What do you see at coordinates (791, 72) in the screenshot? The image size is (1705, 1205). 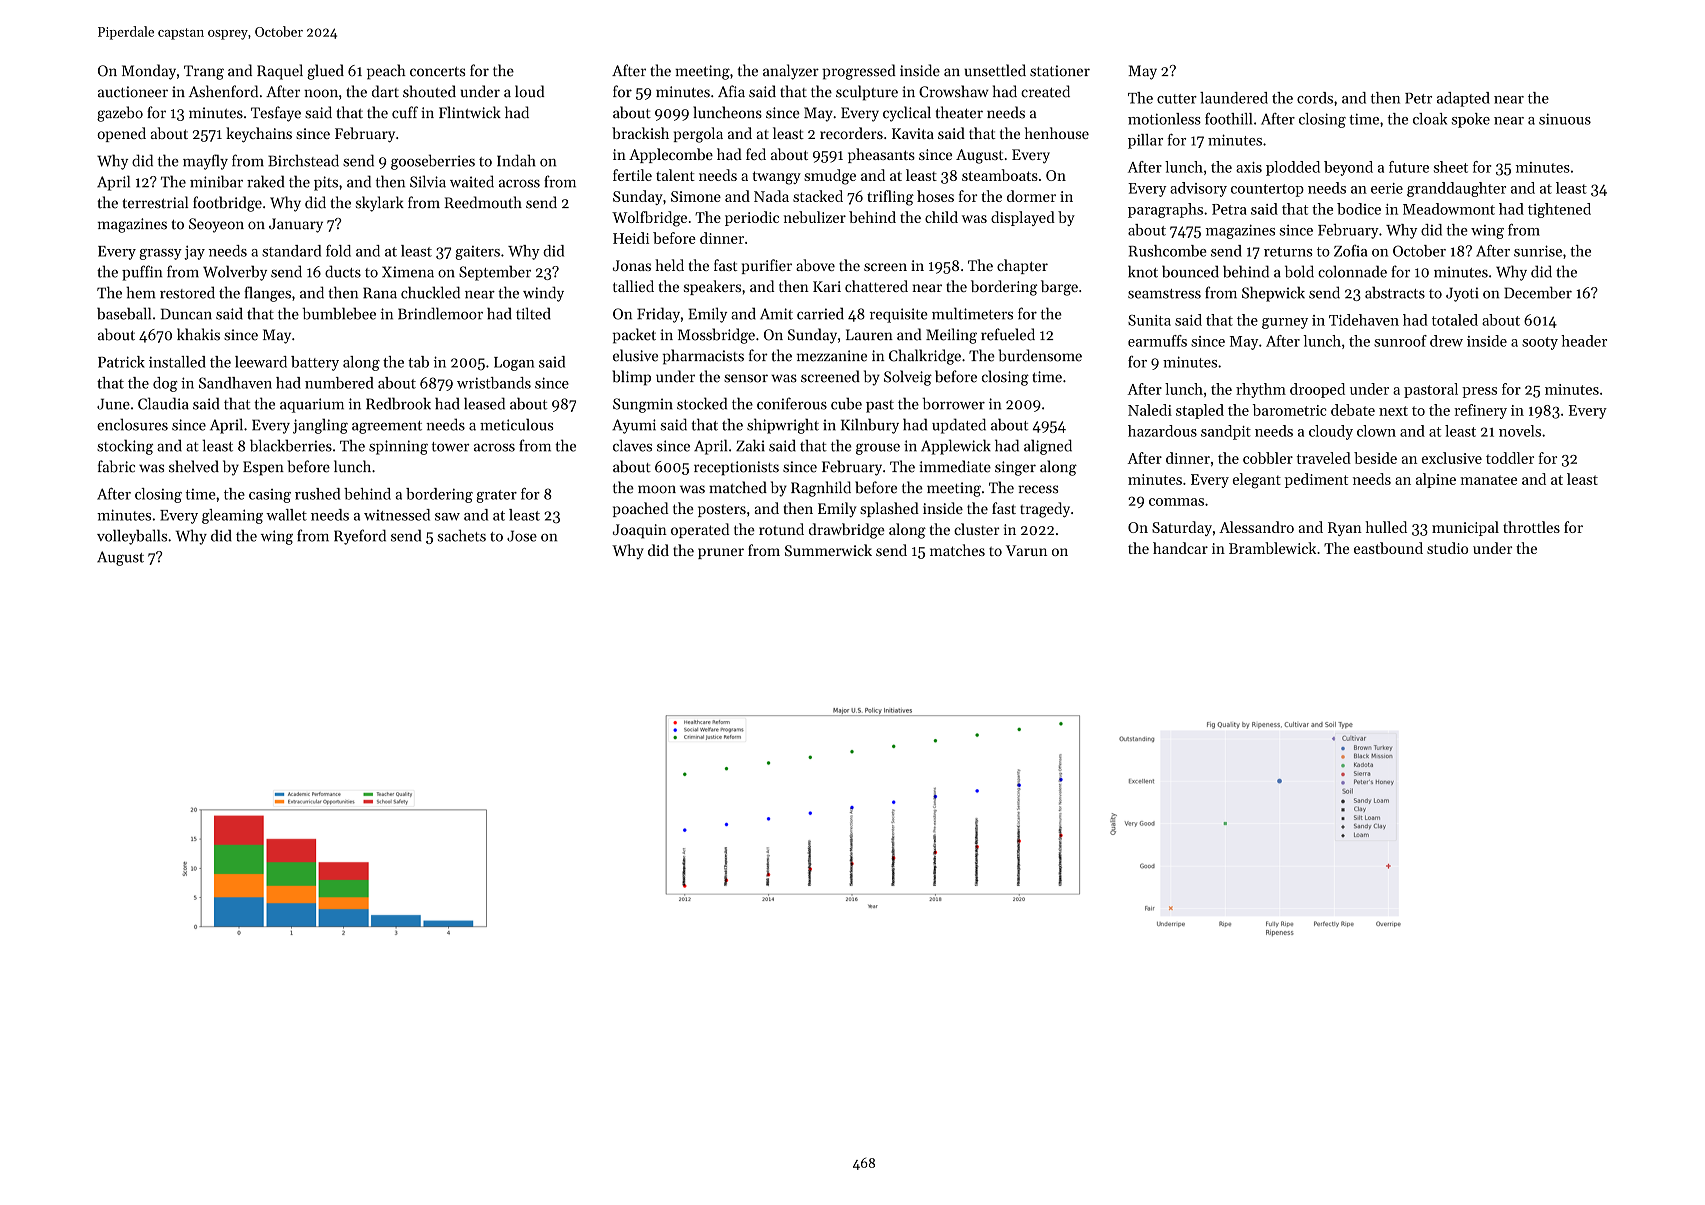 I see `analyzer` at bounding box center [791, 72].
